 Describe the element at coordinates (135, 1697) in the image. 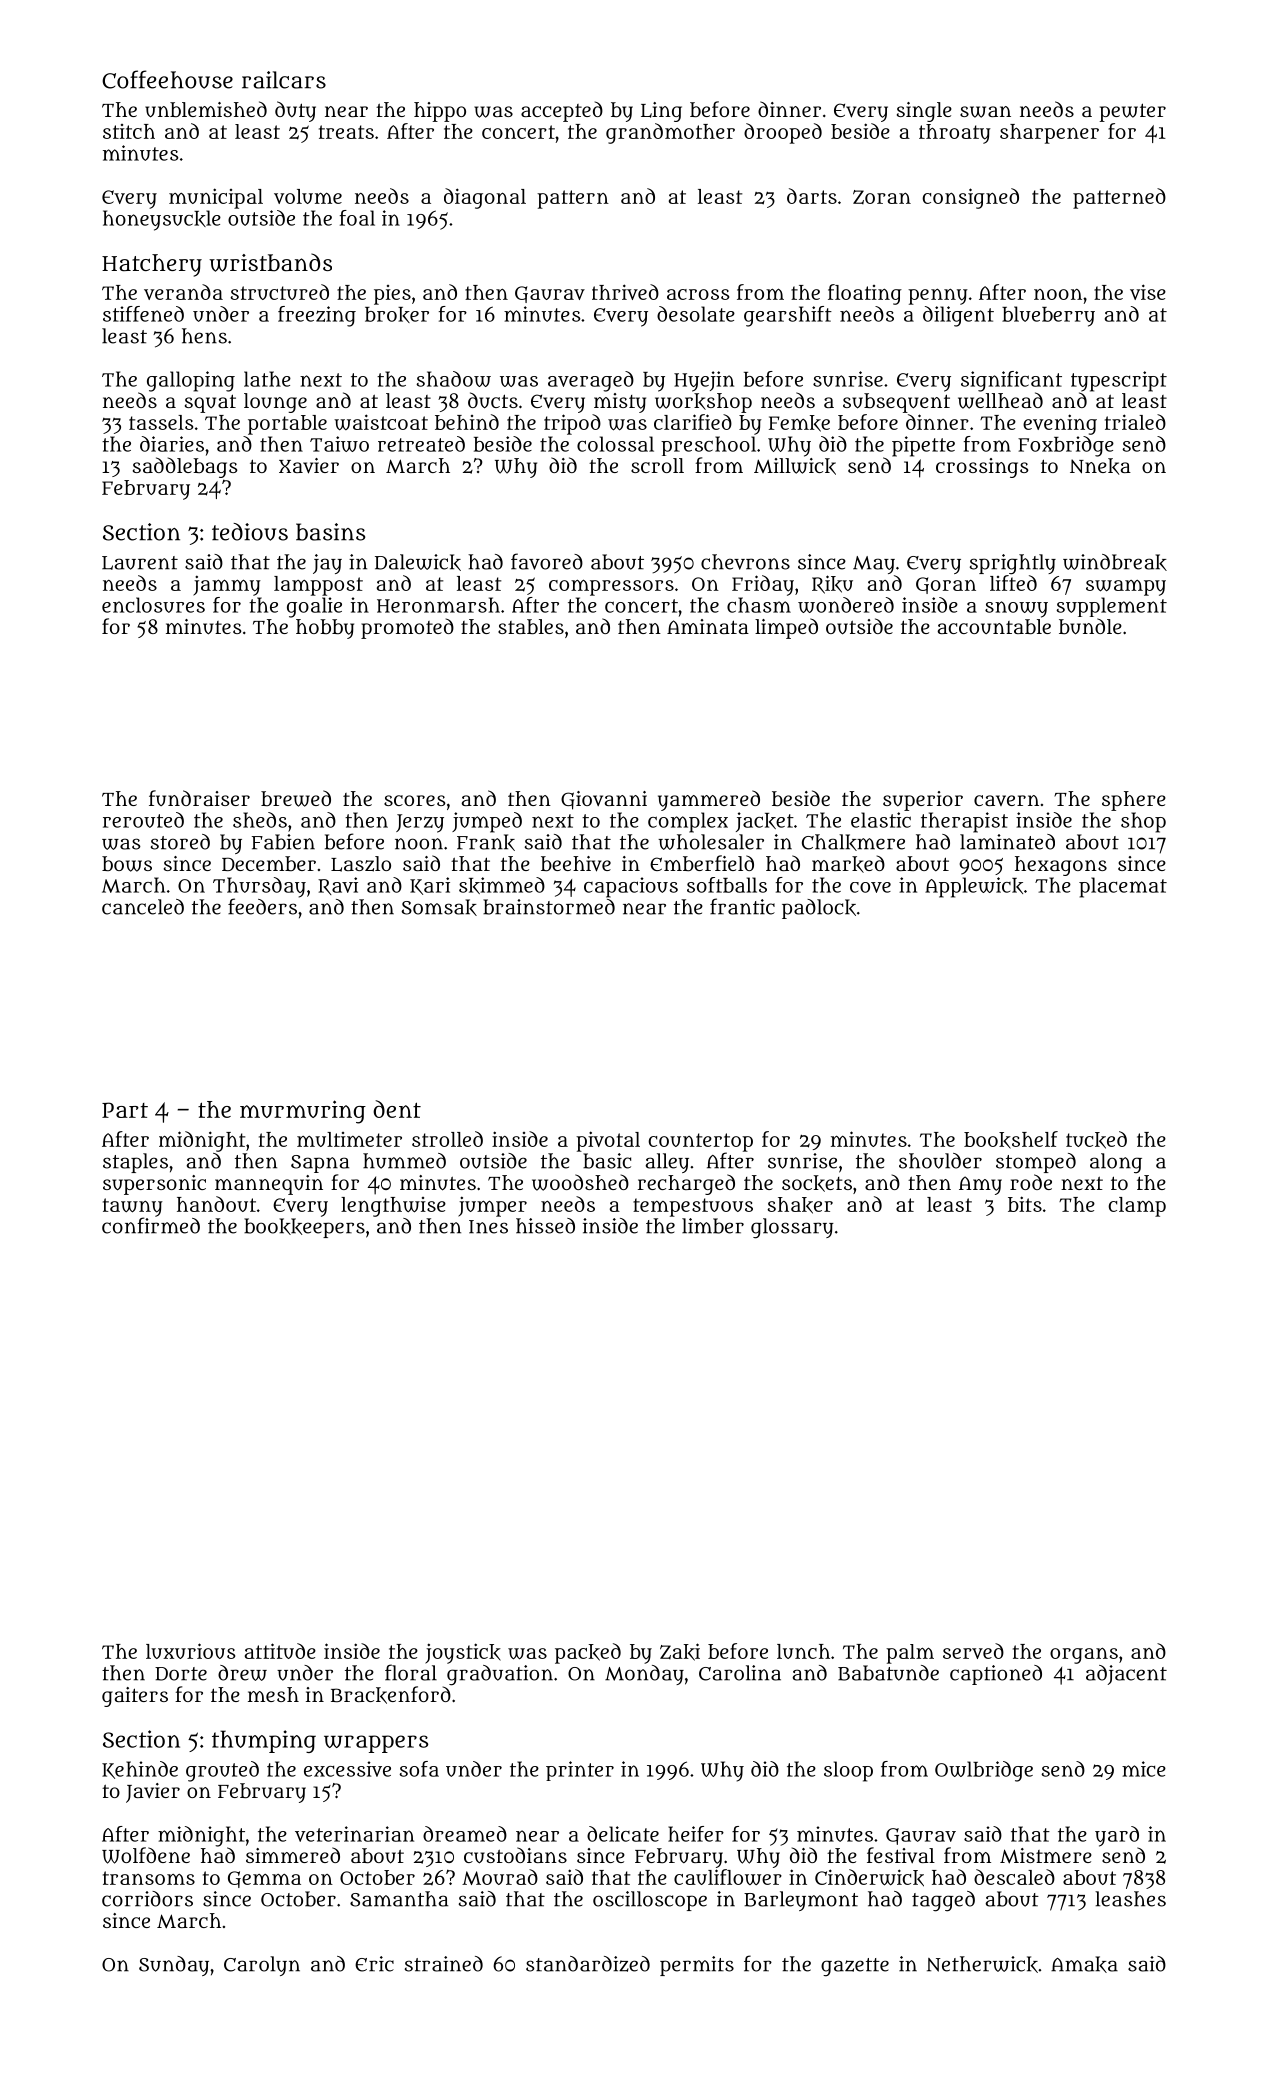

I see `gaiters` at that location.
